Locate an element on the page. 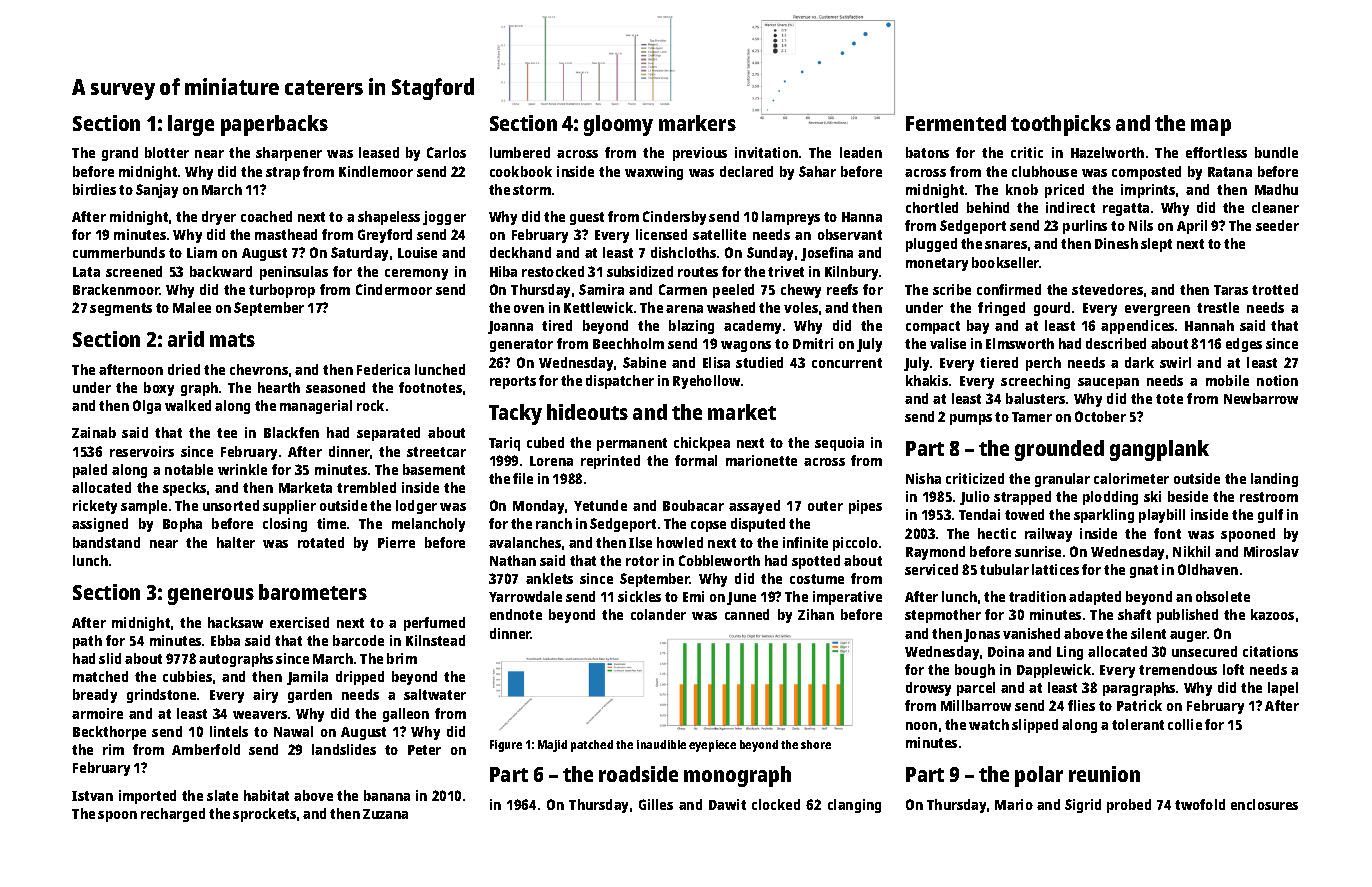 The width and height of the image is (1372, 887). canned is located at coordinates (747, 614).
